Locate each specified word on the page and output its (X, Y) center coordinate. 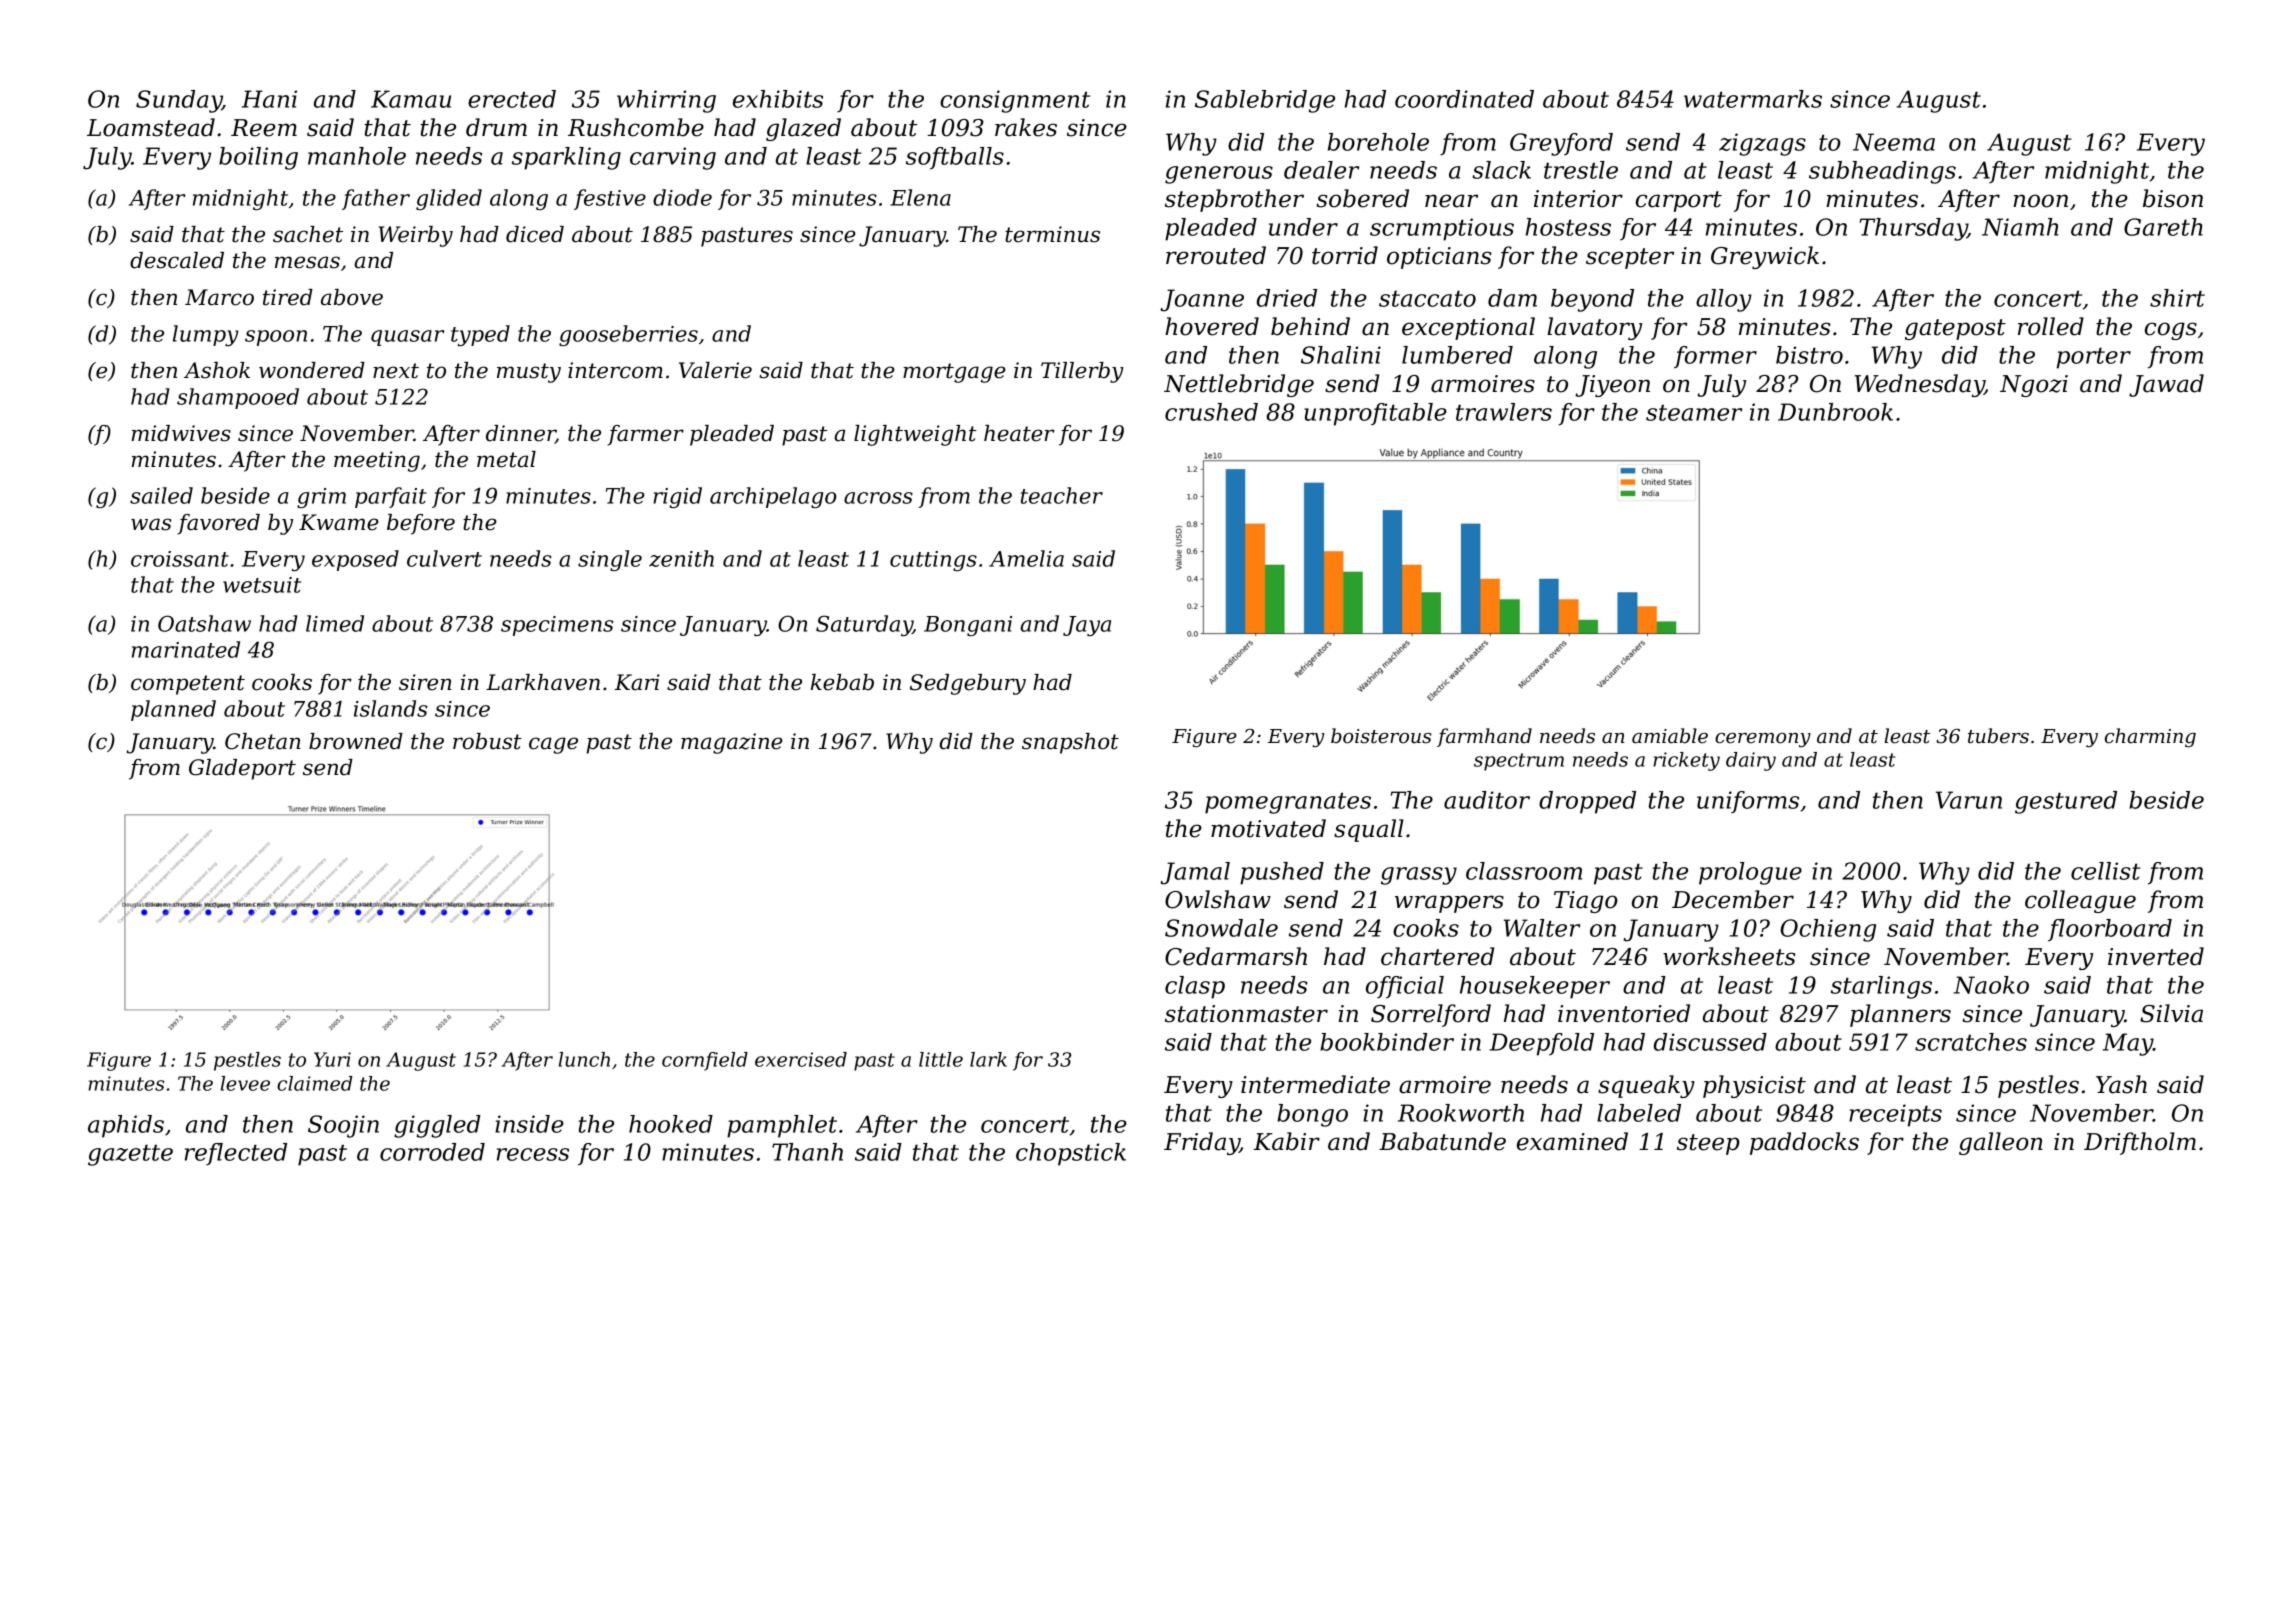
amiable (1670, 736)
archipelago (773, 497)
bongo (1312, 1115)
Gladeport (242, 769)
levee (245, 1083)
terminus (1052, 234)
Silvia (2171, 1013)
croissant (180, 559)
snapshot (1070, 743)
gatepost (1955, 329)
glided (449, 199)
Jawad (2166, 385)
